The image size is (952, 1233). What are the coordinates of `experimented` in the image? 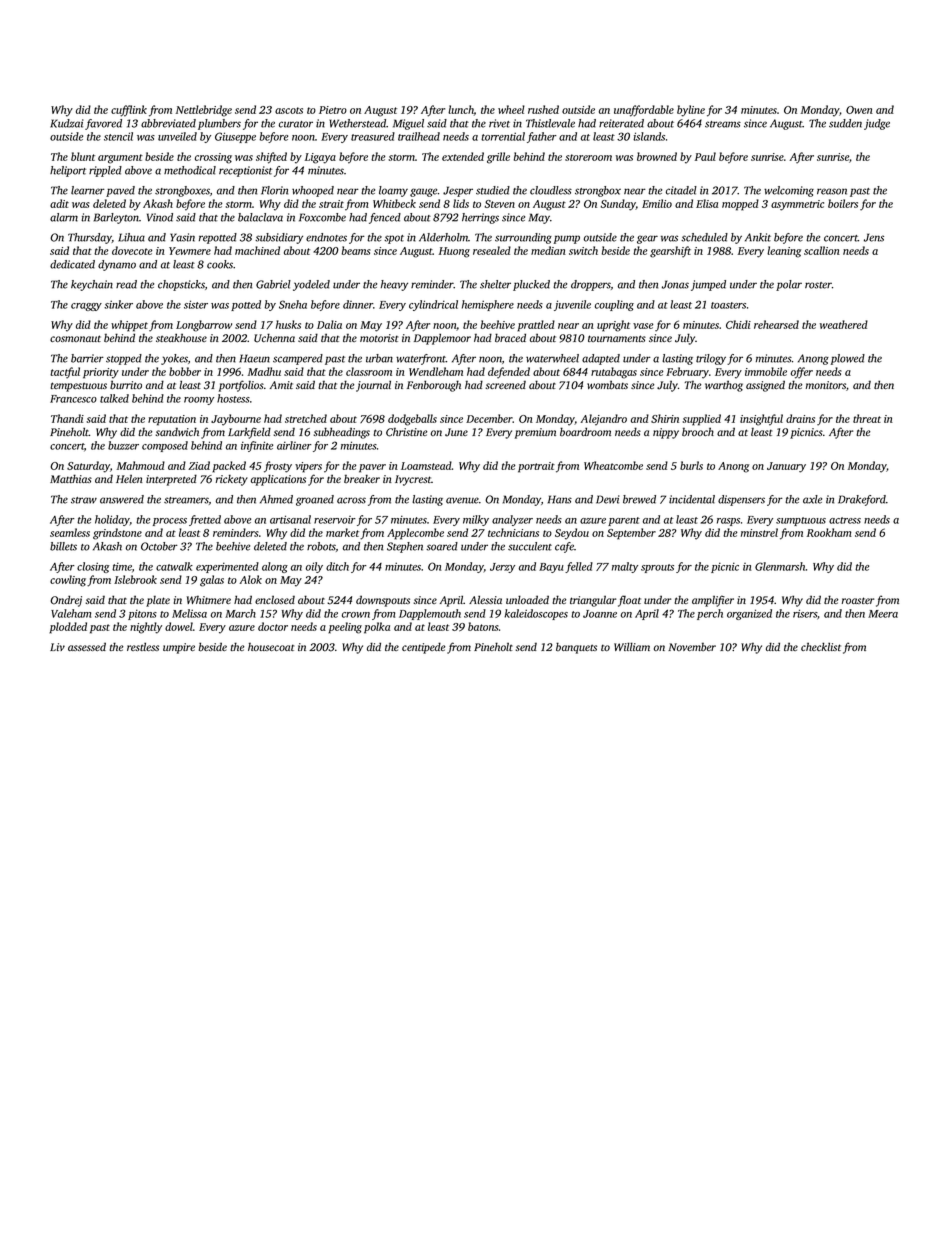 It's located at (227, 567).
